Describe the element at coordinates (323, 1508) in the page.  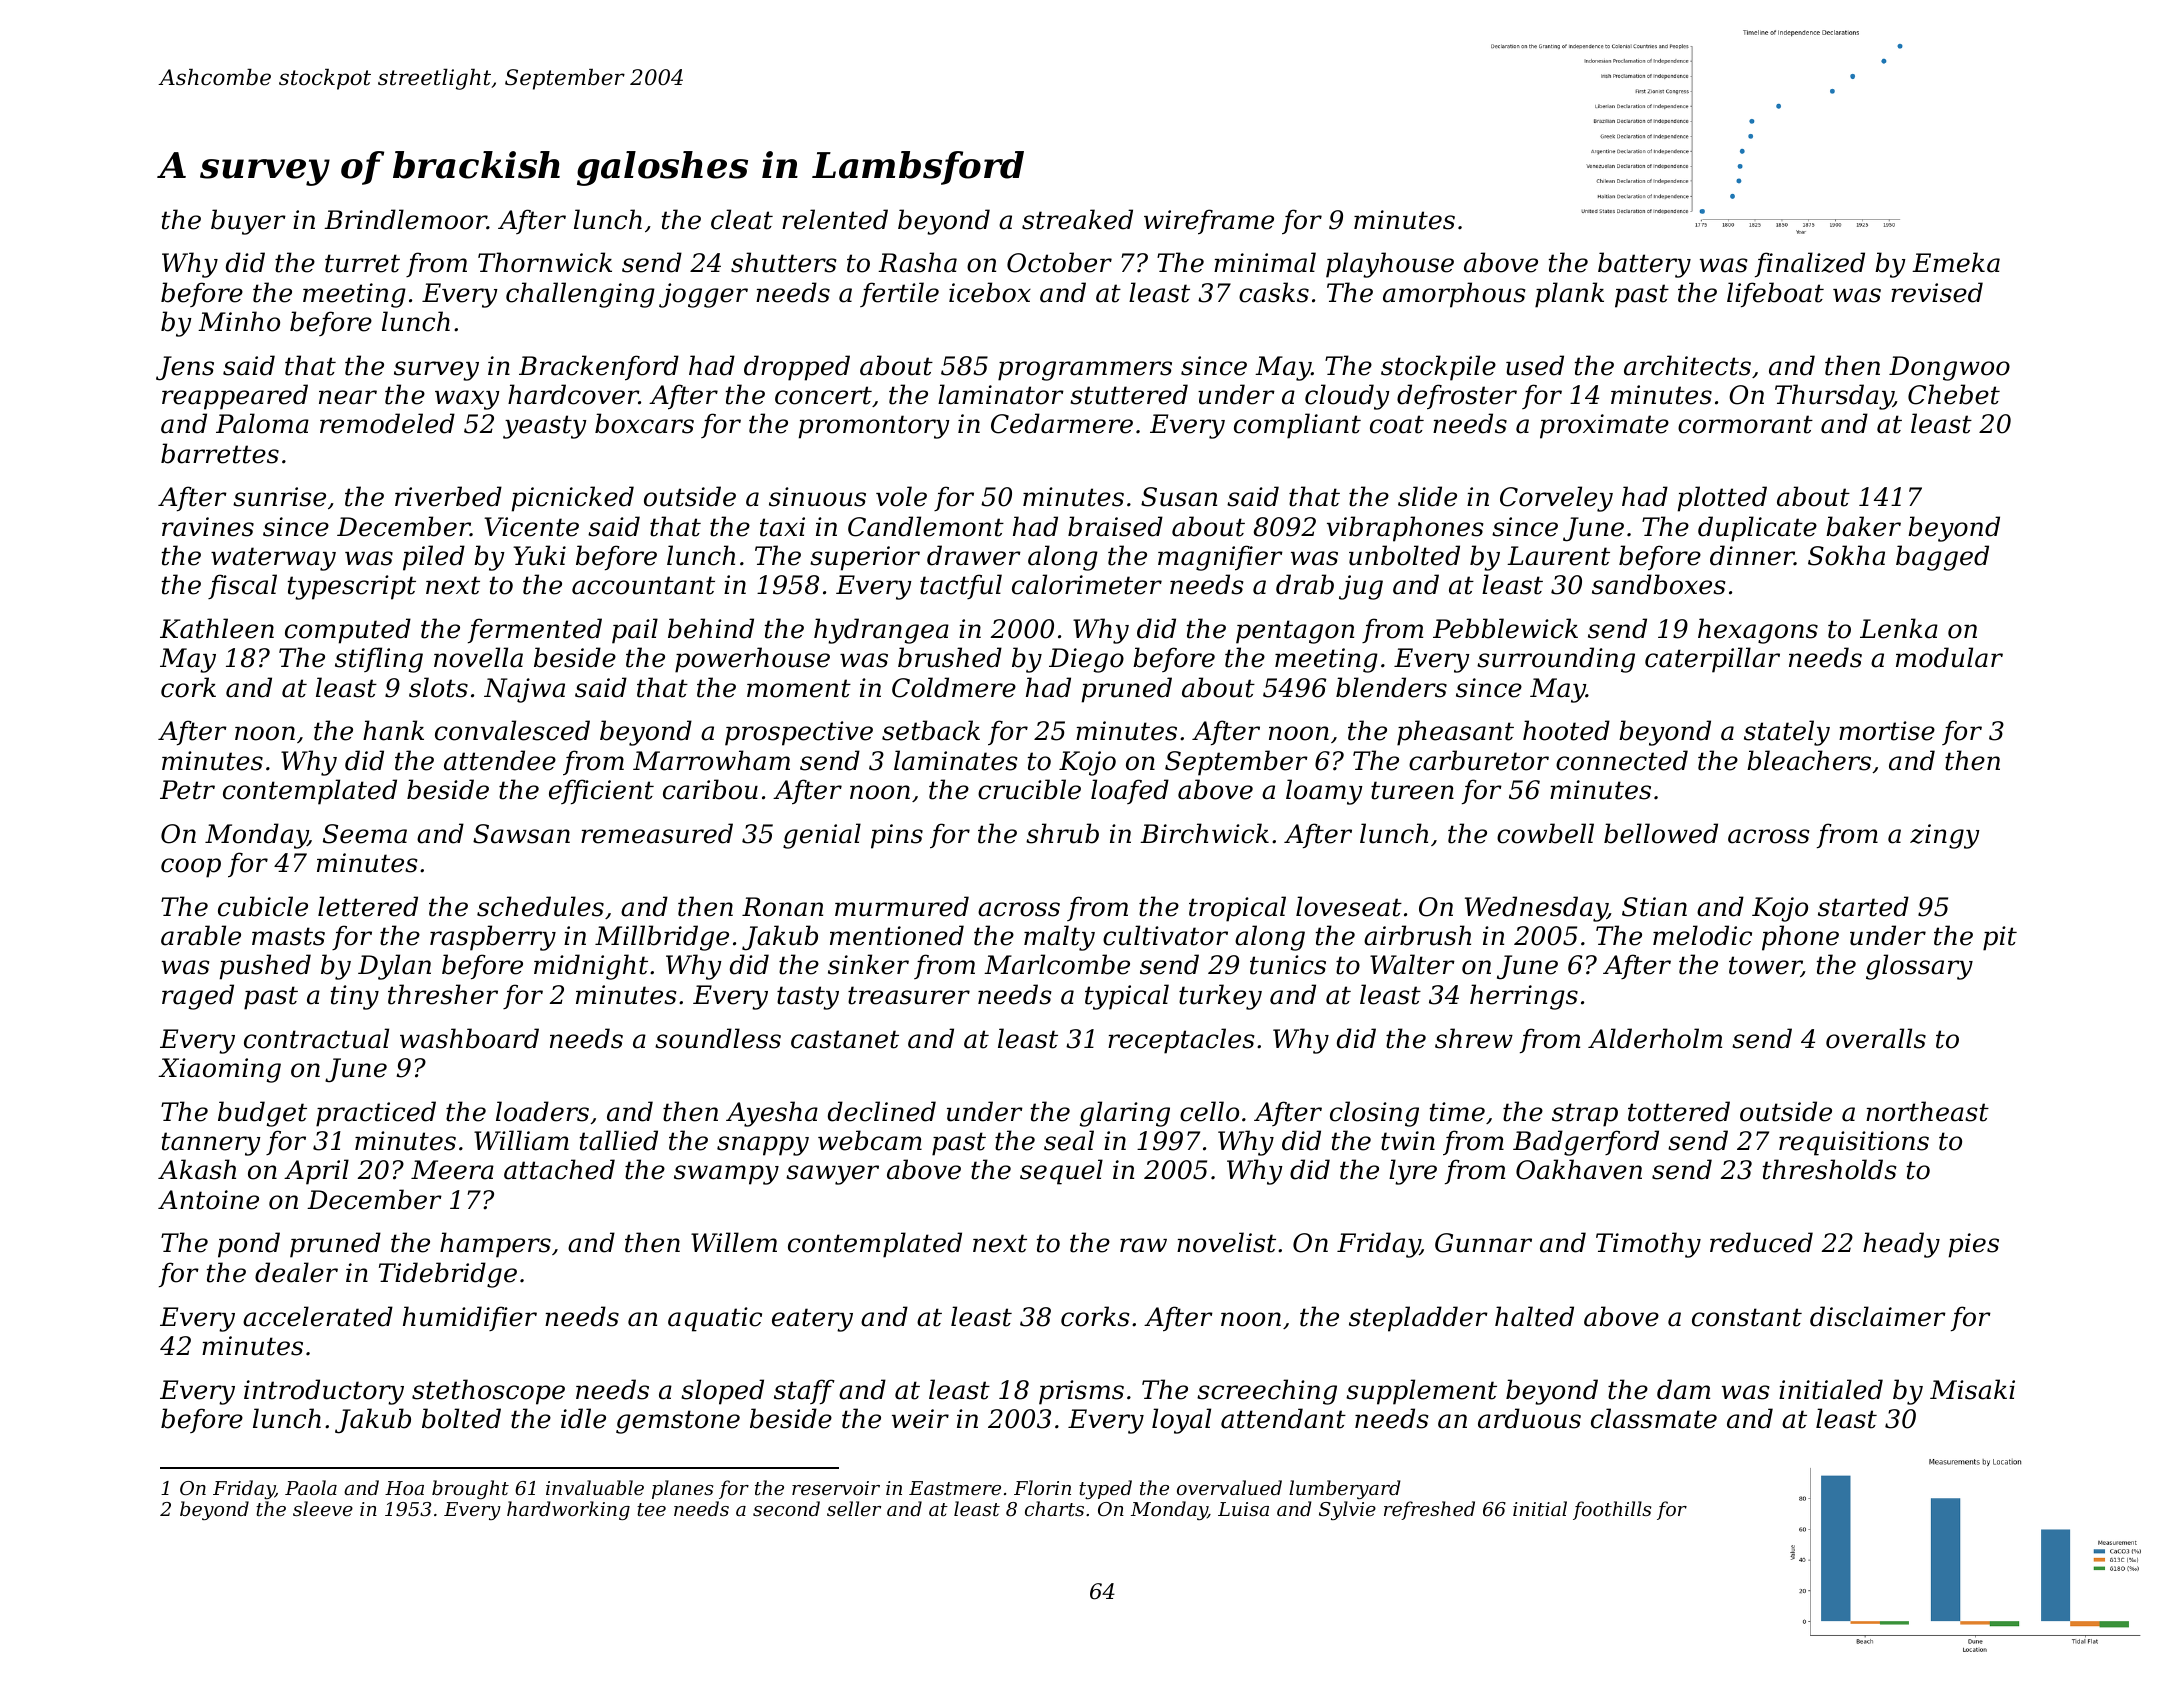
I see `sleeve` at that location.
